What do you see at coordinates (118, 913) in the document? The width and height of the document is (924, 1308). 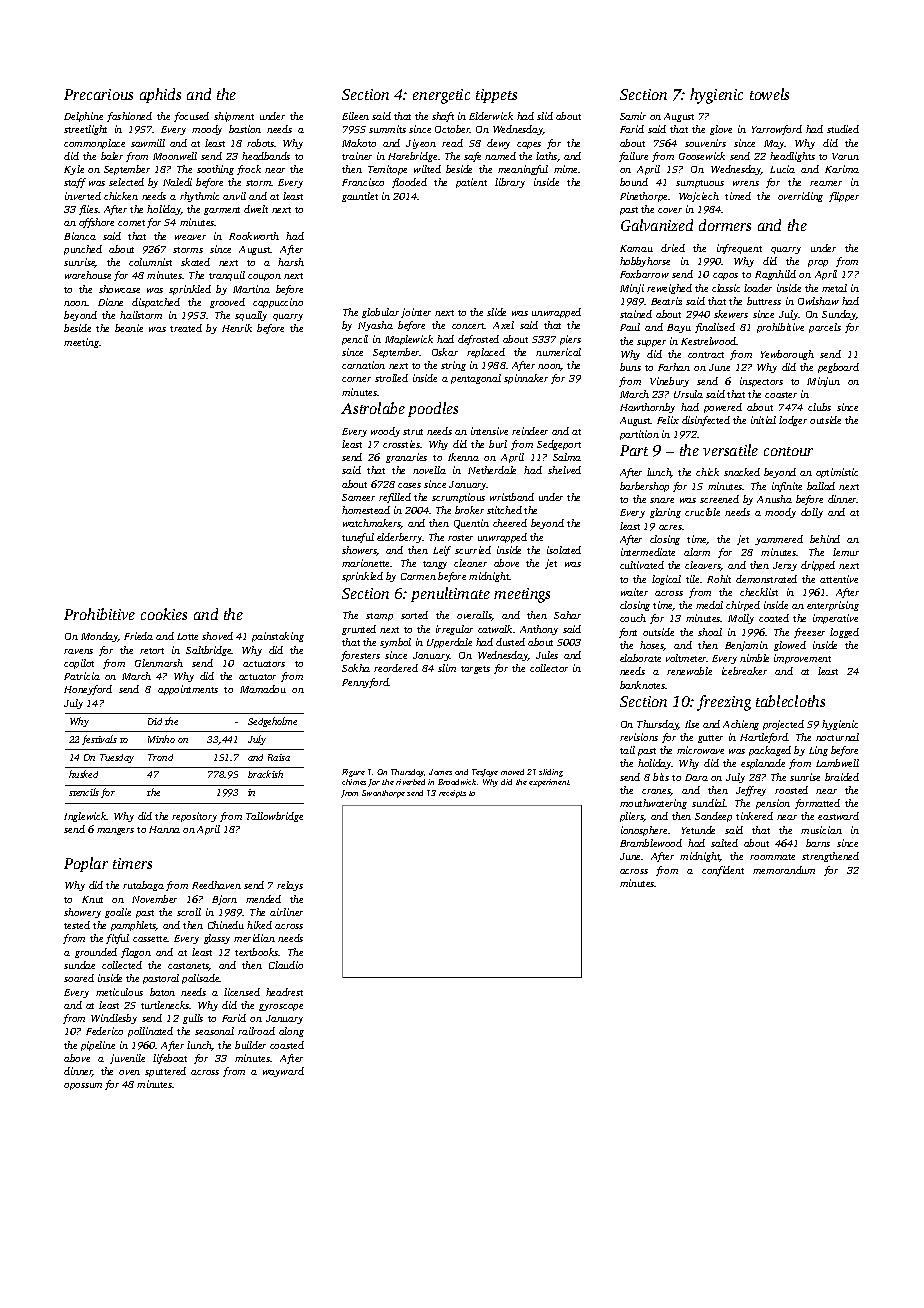 I see `goalie` at bounding box center [118, 913].
